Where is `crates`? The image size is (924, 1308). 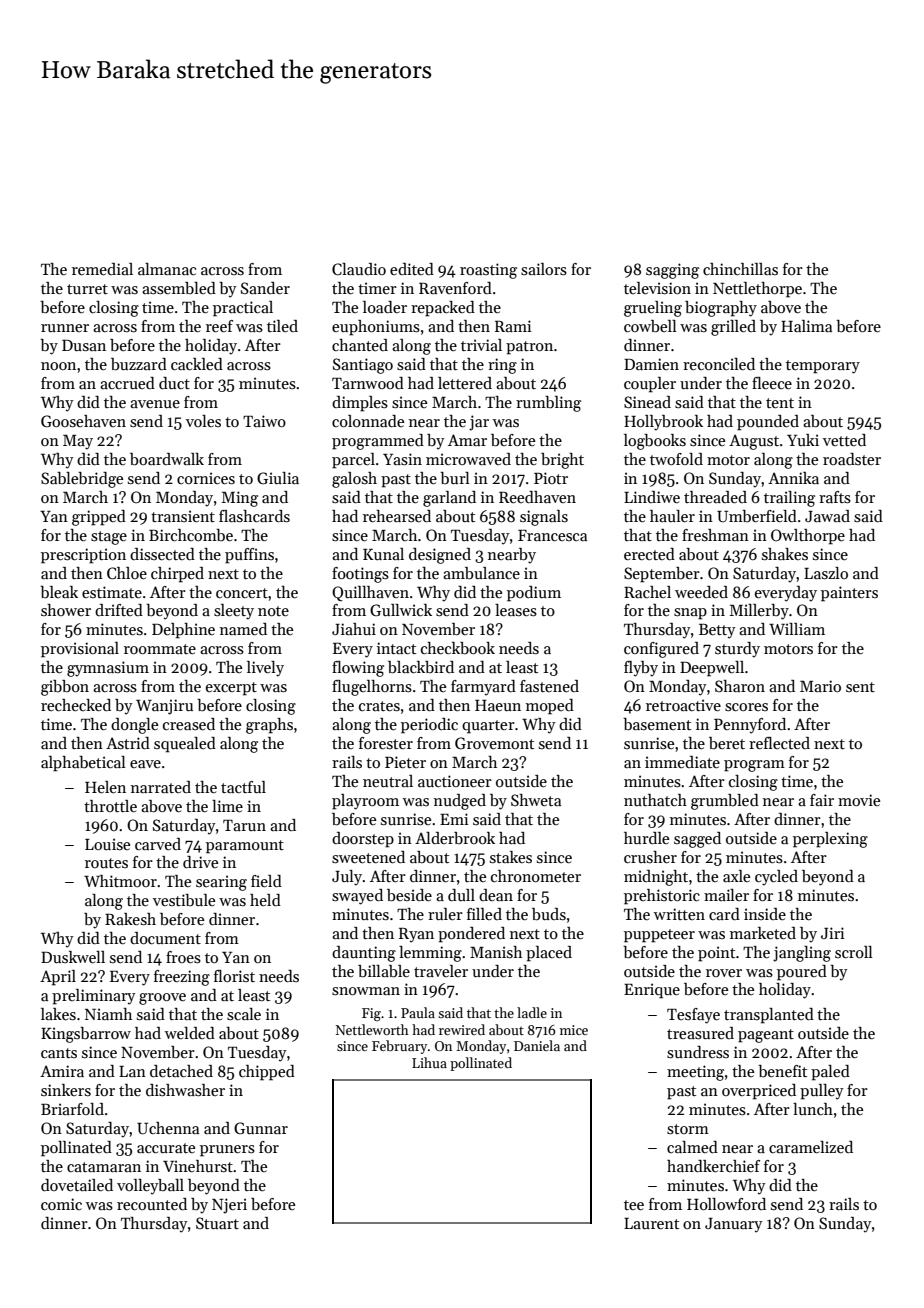
crates is located at coordinates (379, 706).
